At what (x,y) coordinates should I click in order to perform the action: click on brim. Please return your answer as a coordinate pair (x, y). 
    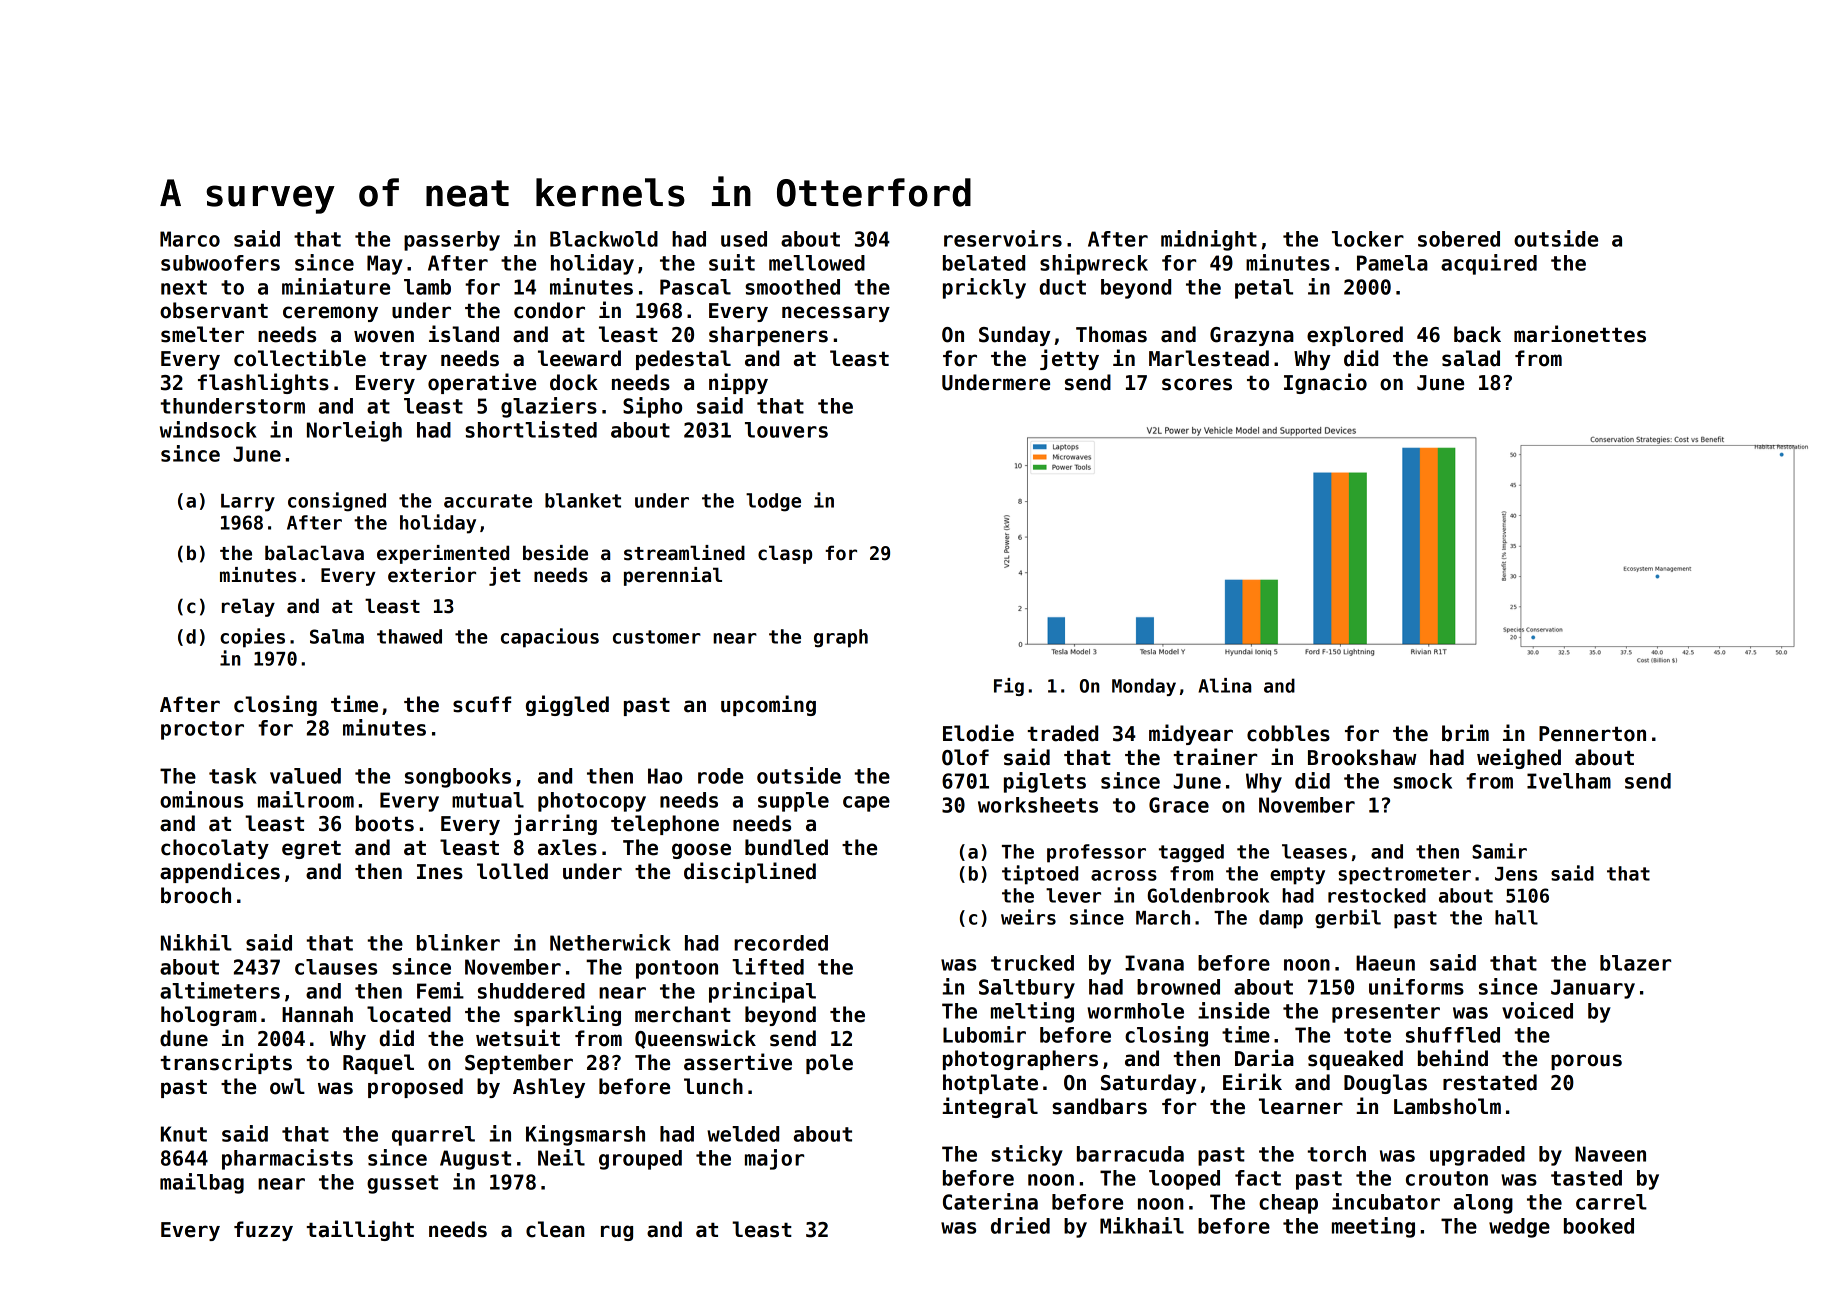
    Looking at the image, I should click on (1465, 733).
